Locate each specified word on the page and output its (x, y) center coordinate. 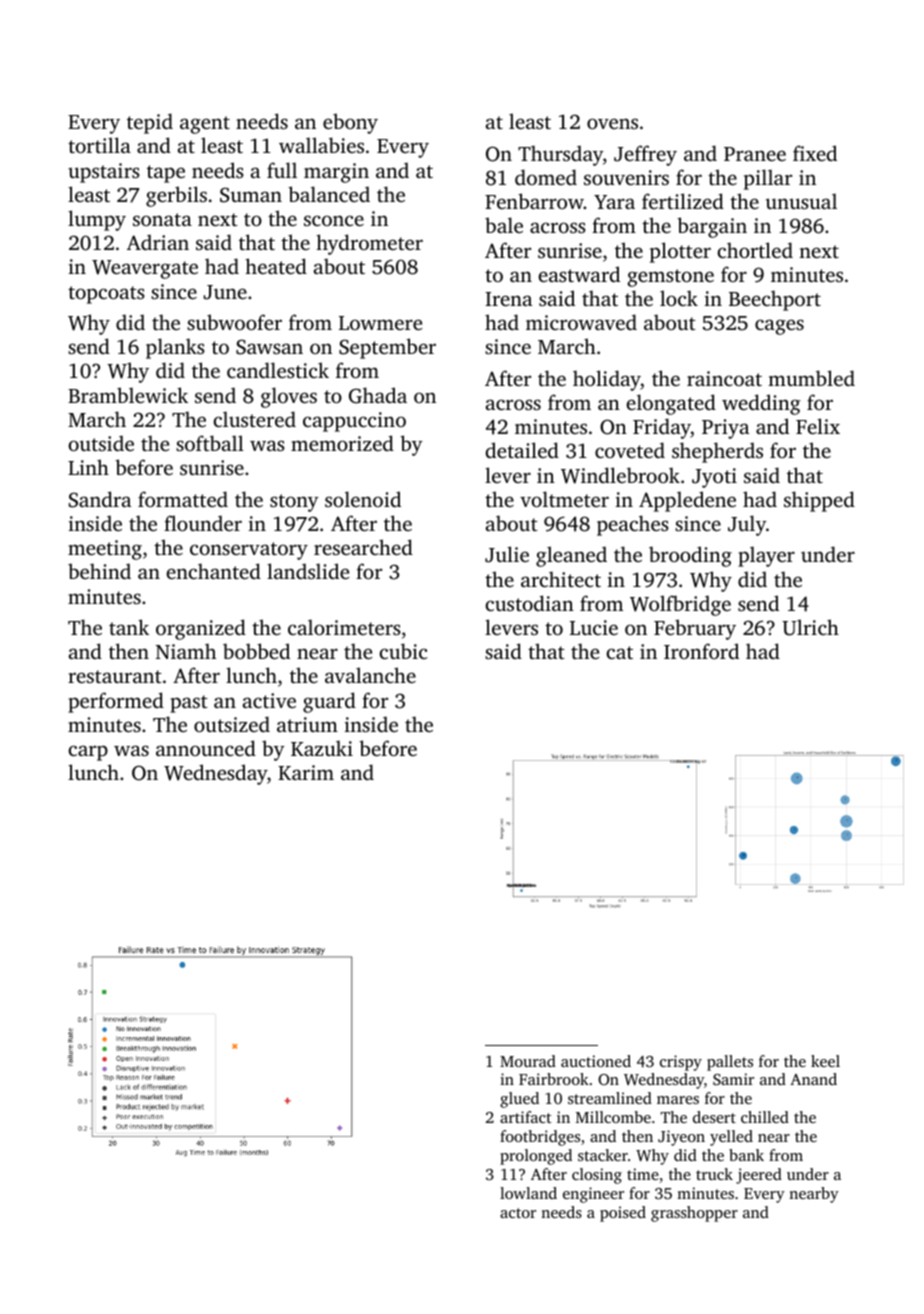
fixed (815, 153)
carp (88, 753)
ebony (350, 123)
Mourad (528, 1061)
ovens (612, 123)
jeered (759, 1176)
